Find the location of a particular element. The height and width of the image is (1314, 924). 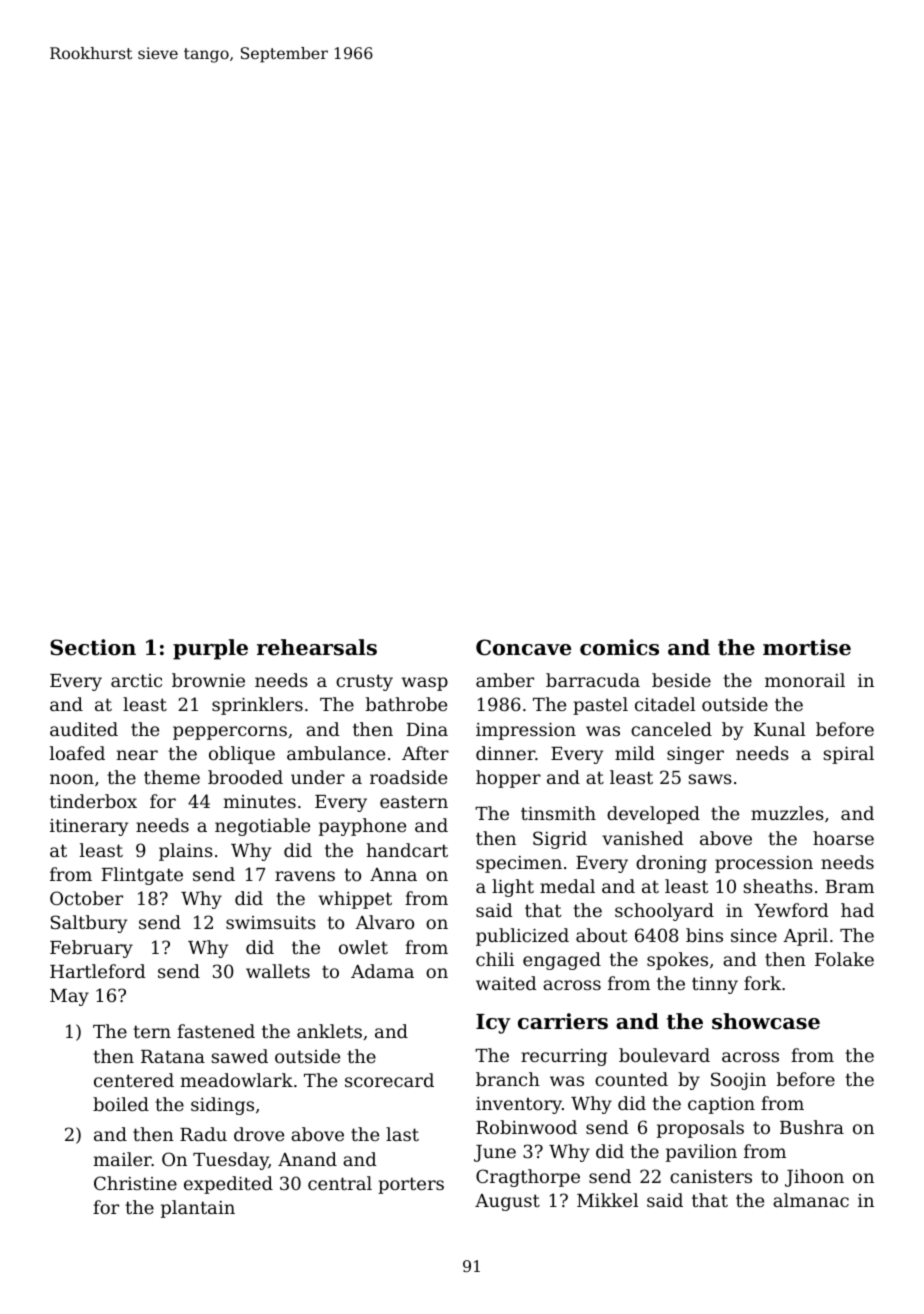

peppercorns is located at coordinates (230, 733).
